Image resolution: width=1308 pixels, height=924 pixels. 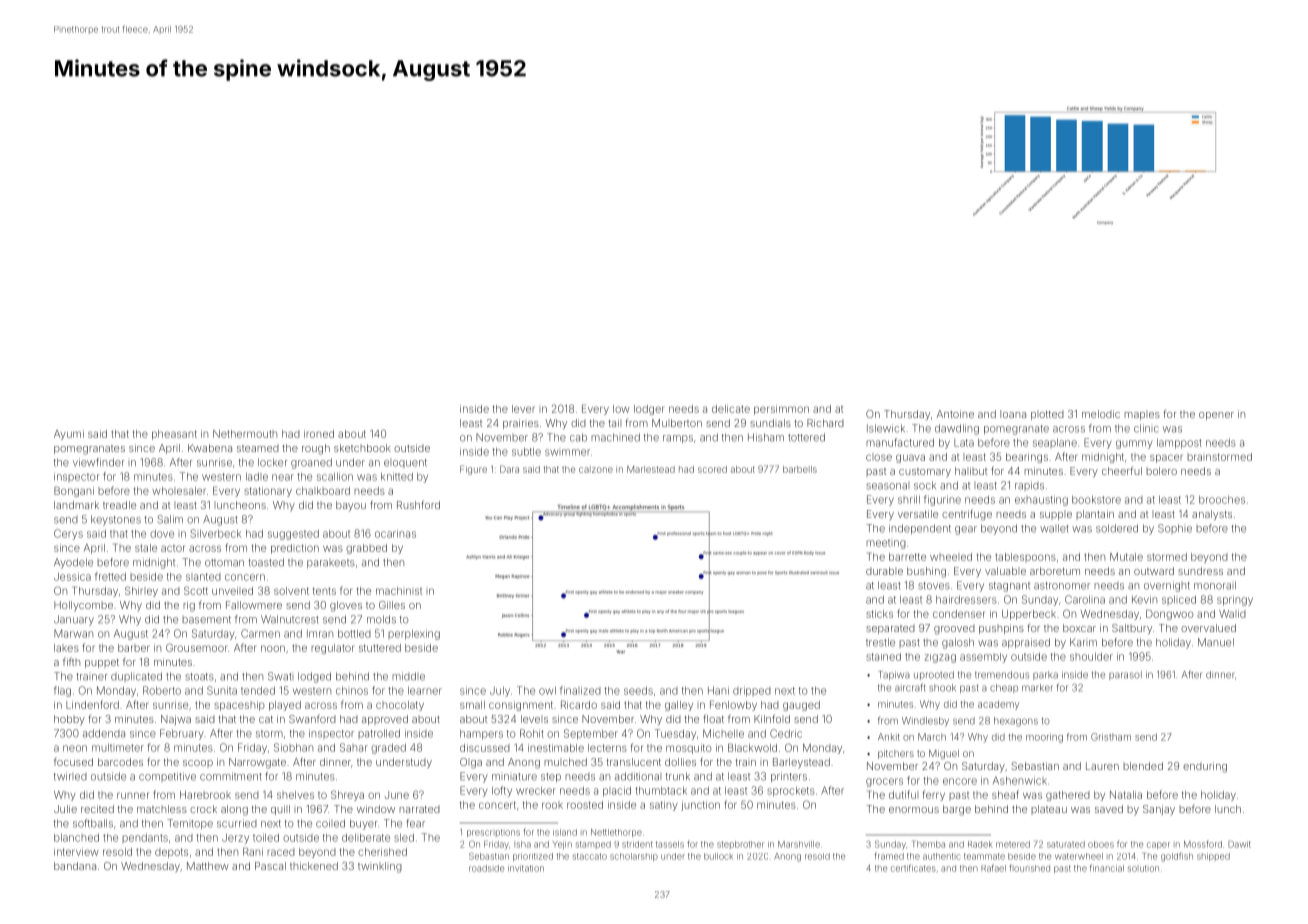 I want to click on thickened, so click(x=314, y=866).
